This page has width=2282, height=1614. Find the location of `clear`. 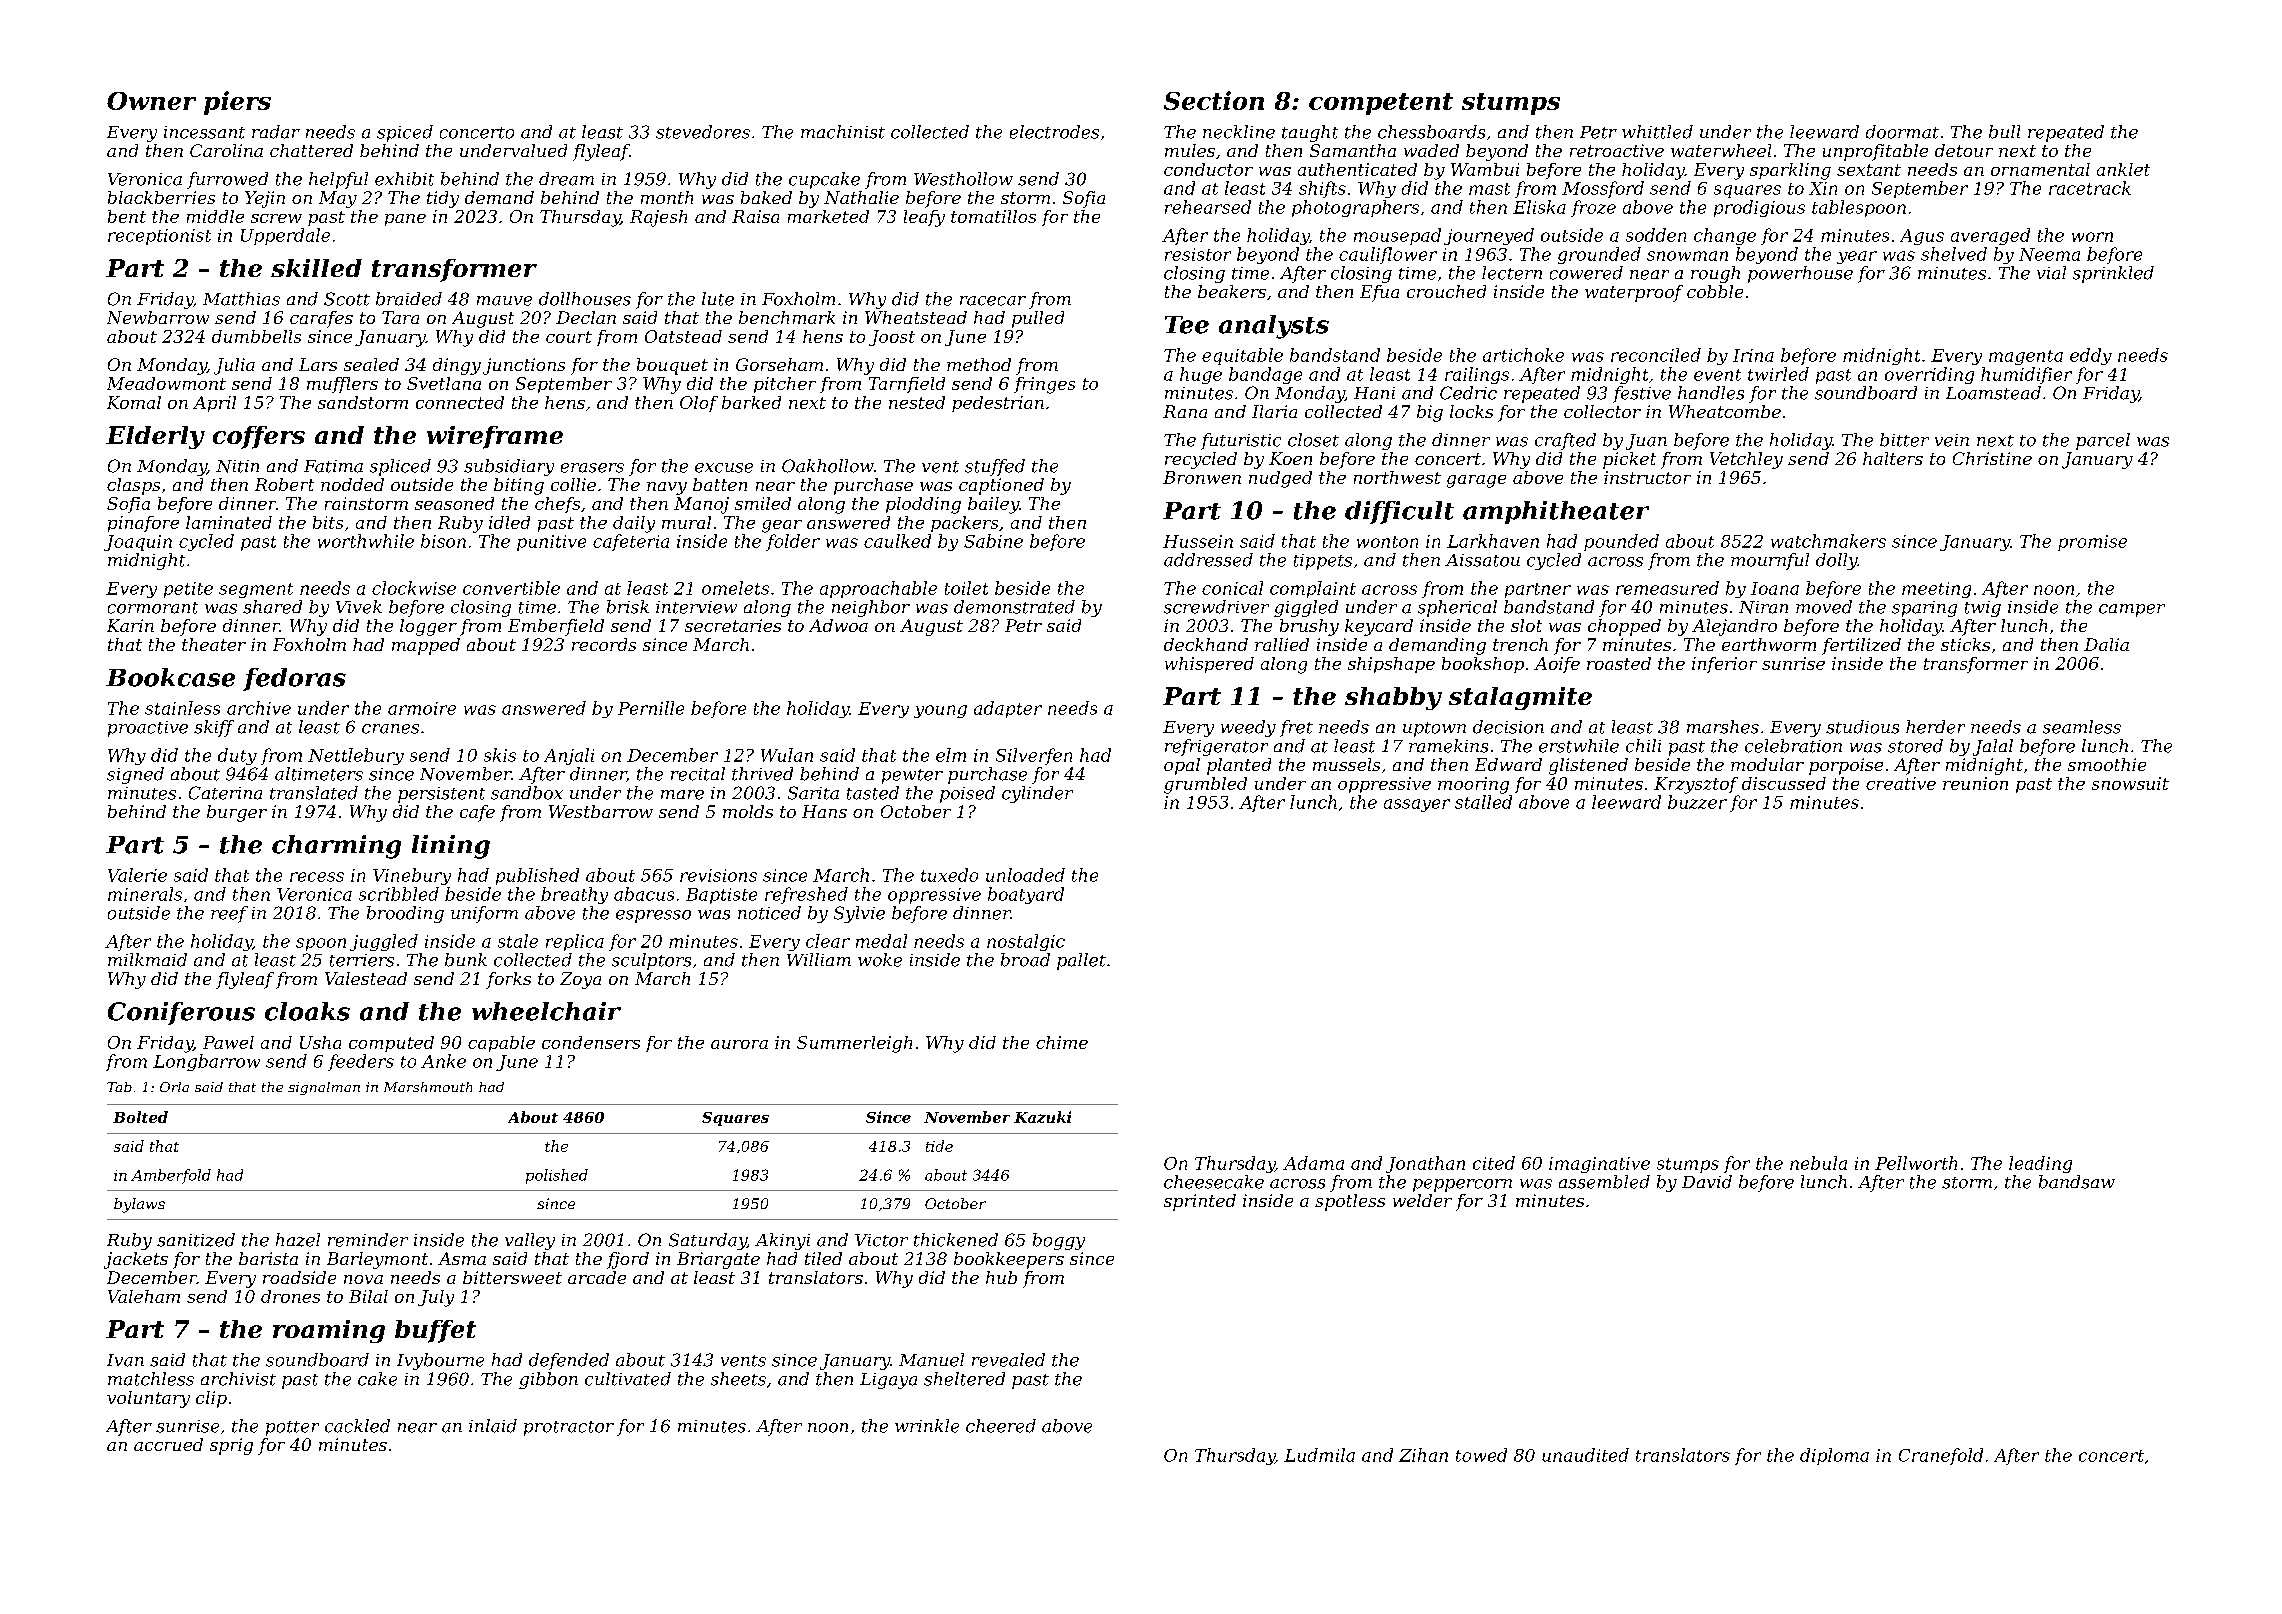

clear is located at coordinates (828, 941).
